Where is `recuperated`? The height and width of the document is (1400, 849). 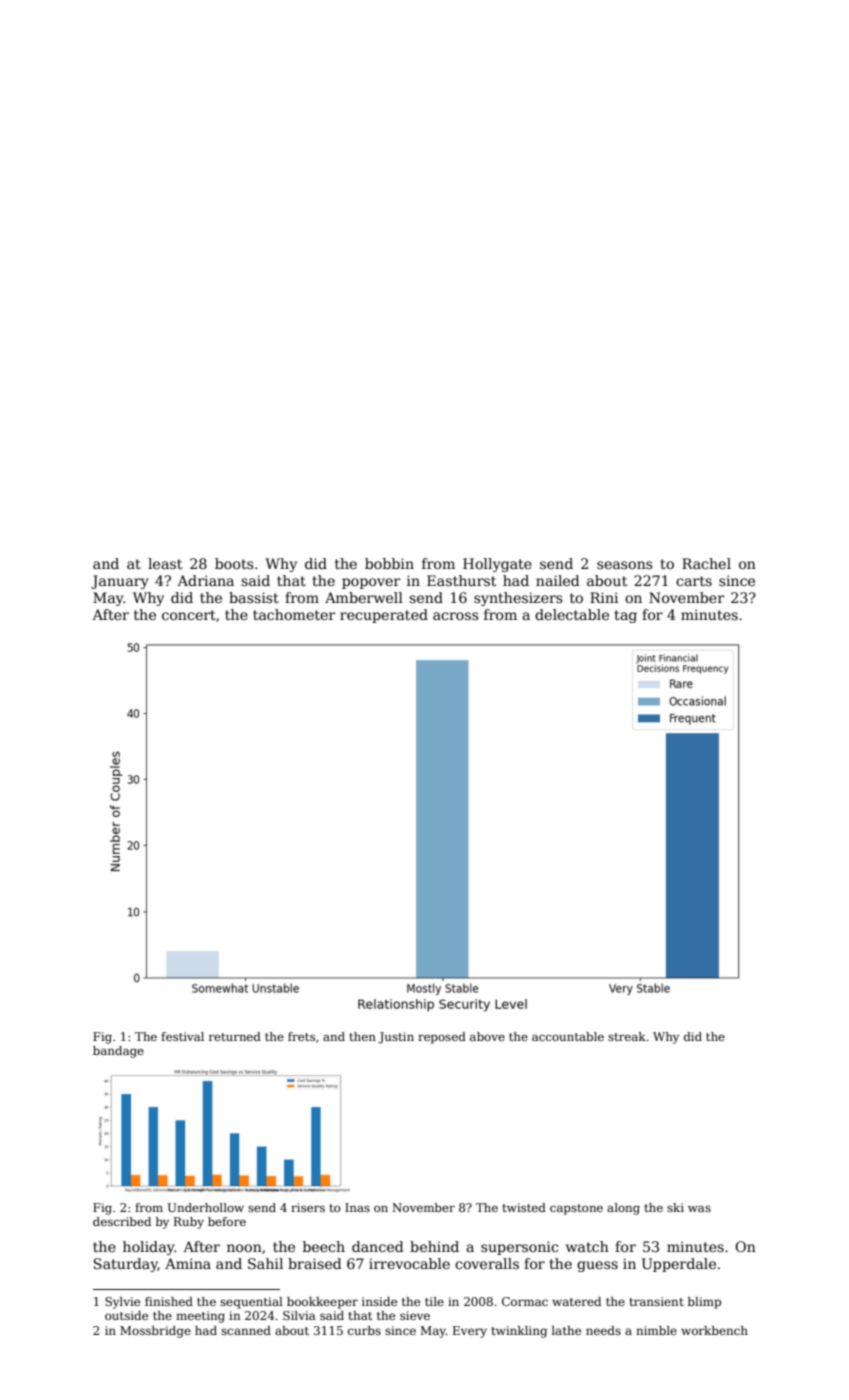 recuperated is located at coordinates (384, 616).
